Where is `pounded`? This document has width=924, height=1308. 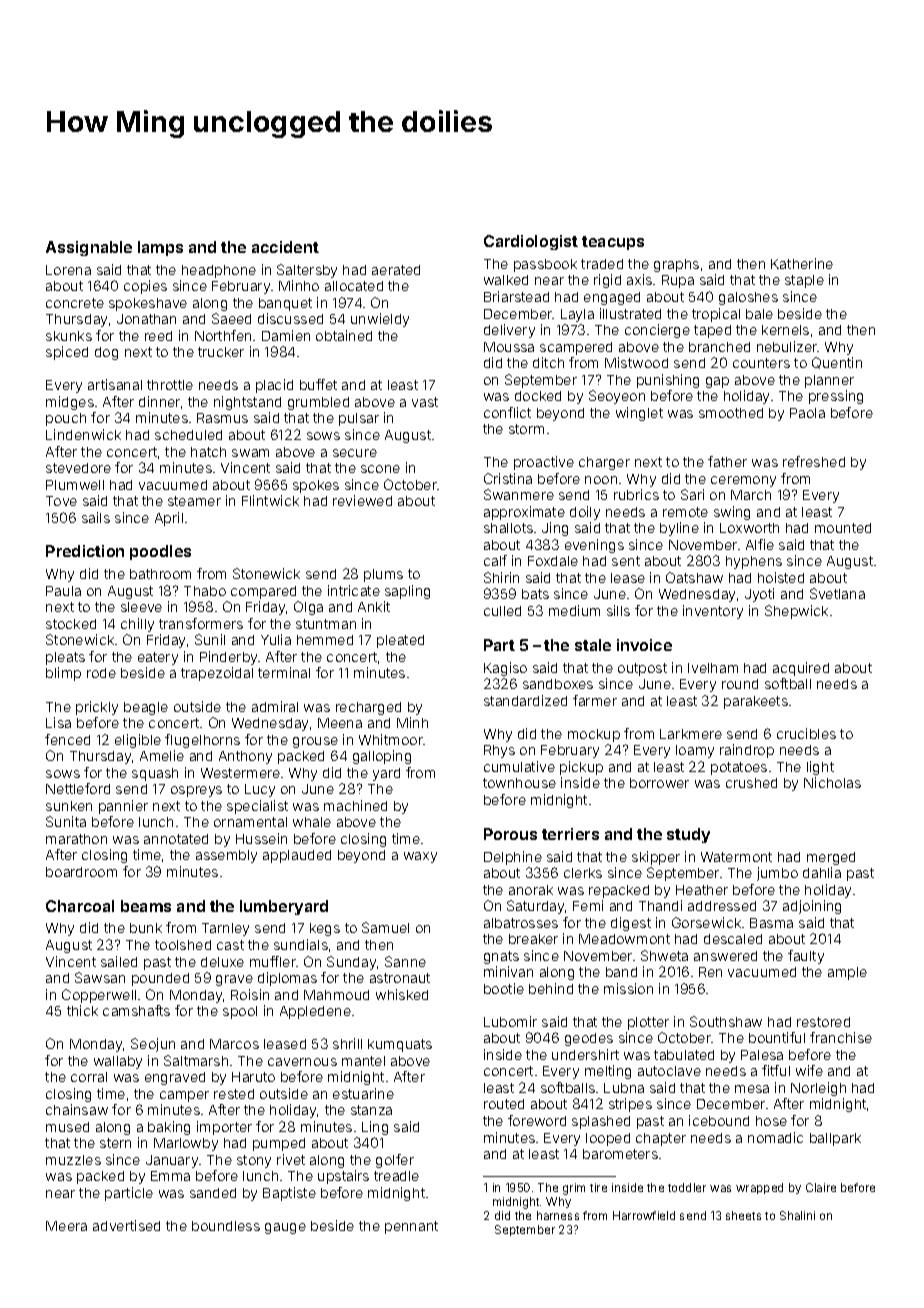 pounded is located at coordinates (160, 979).
